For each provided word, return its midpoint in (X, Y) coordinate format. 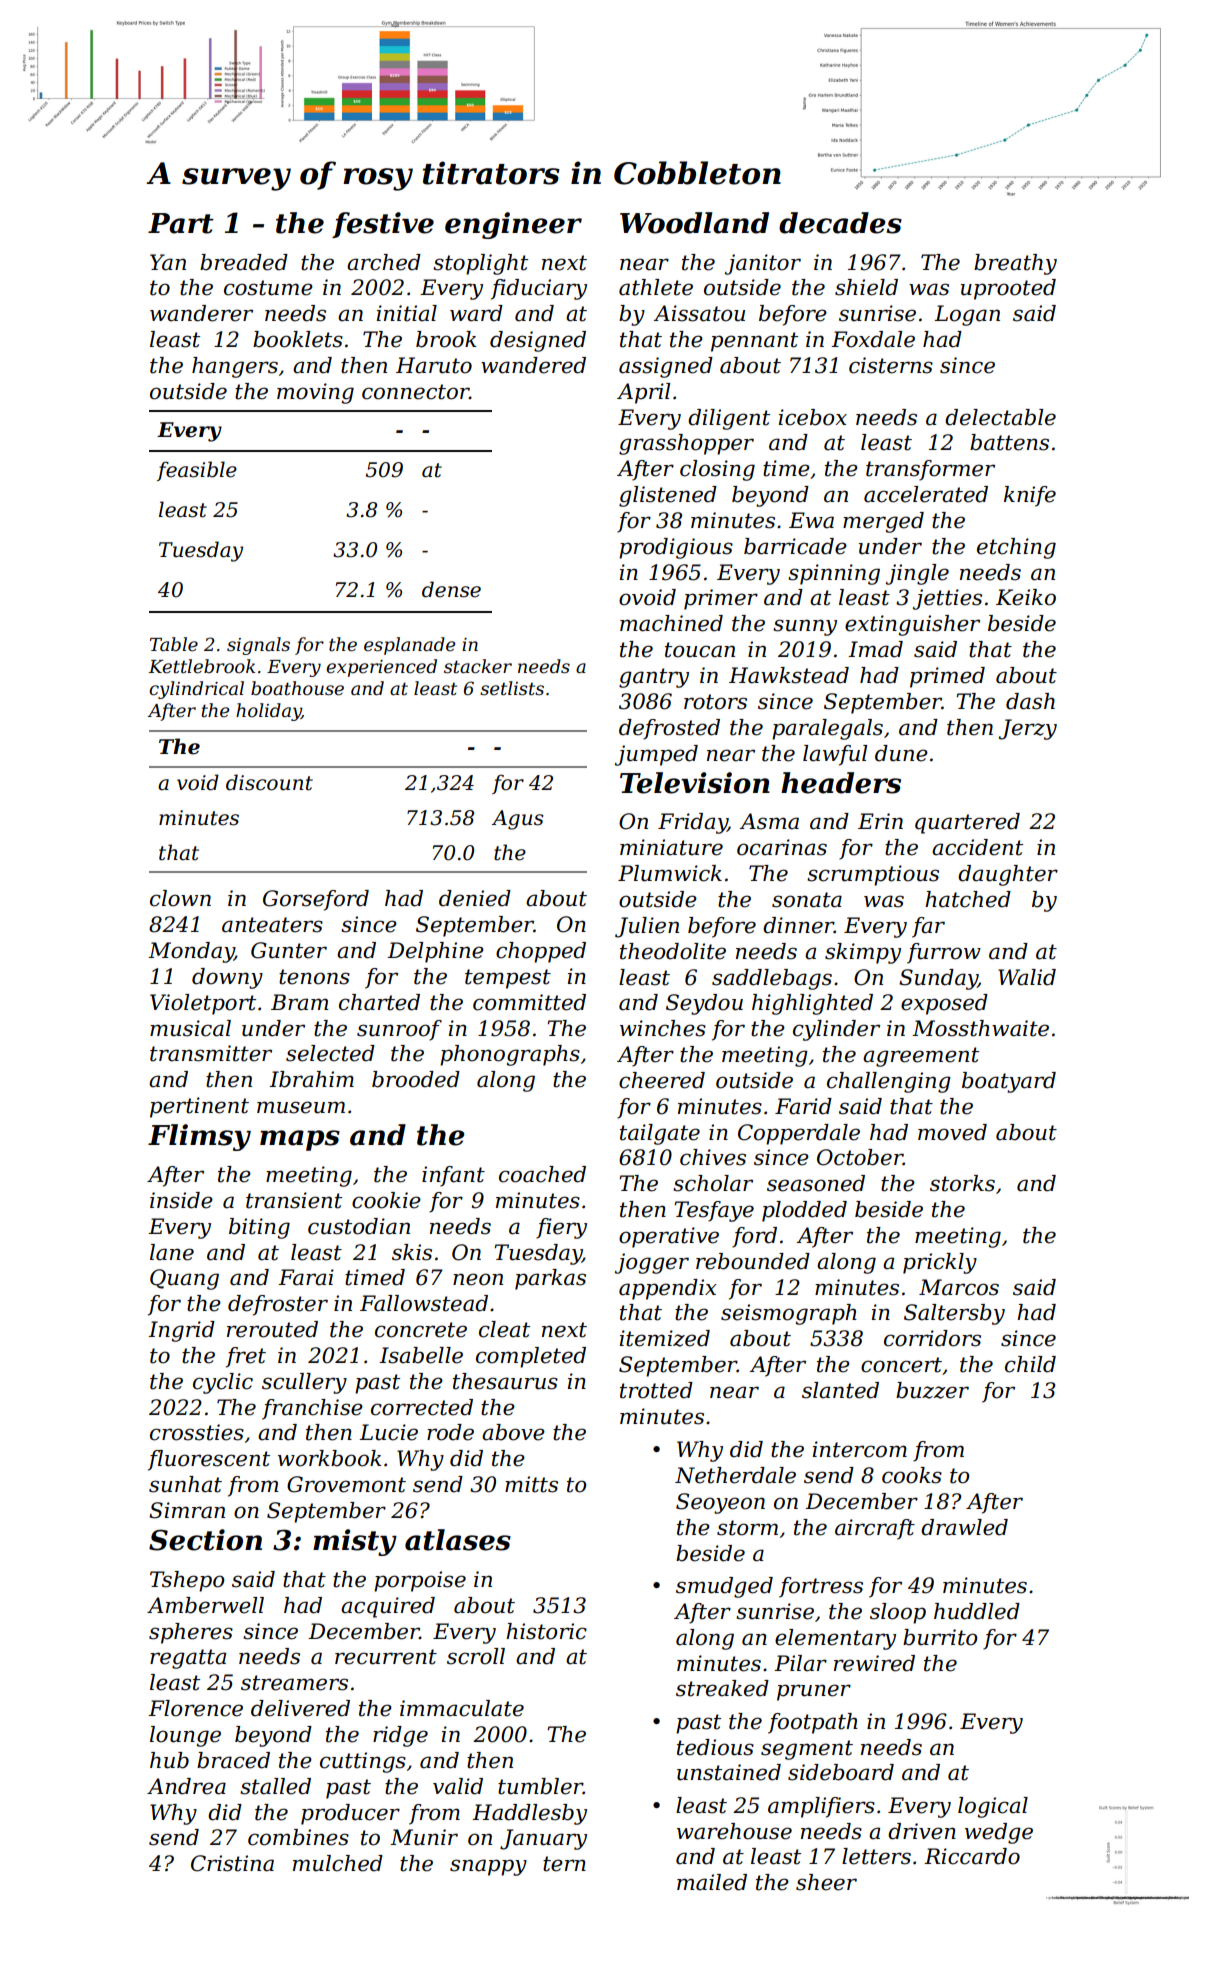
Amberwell (205, 1605)
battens (1009, 442)
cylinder (836, 1030)
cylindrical (196, 690)
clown (180, 898)
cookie (386, 1200)
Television (695, 783)
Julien (647, 927)
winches (663, 1028)
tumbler (540, 1786)
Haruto (434, 365)
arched (384, 262)
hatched (968, 899)
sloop (898, 1613)
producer (350, 1814)
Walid (1027, 977)
